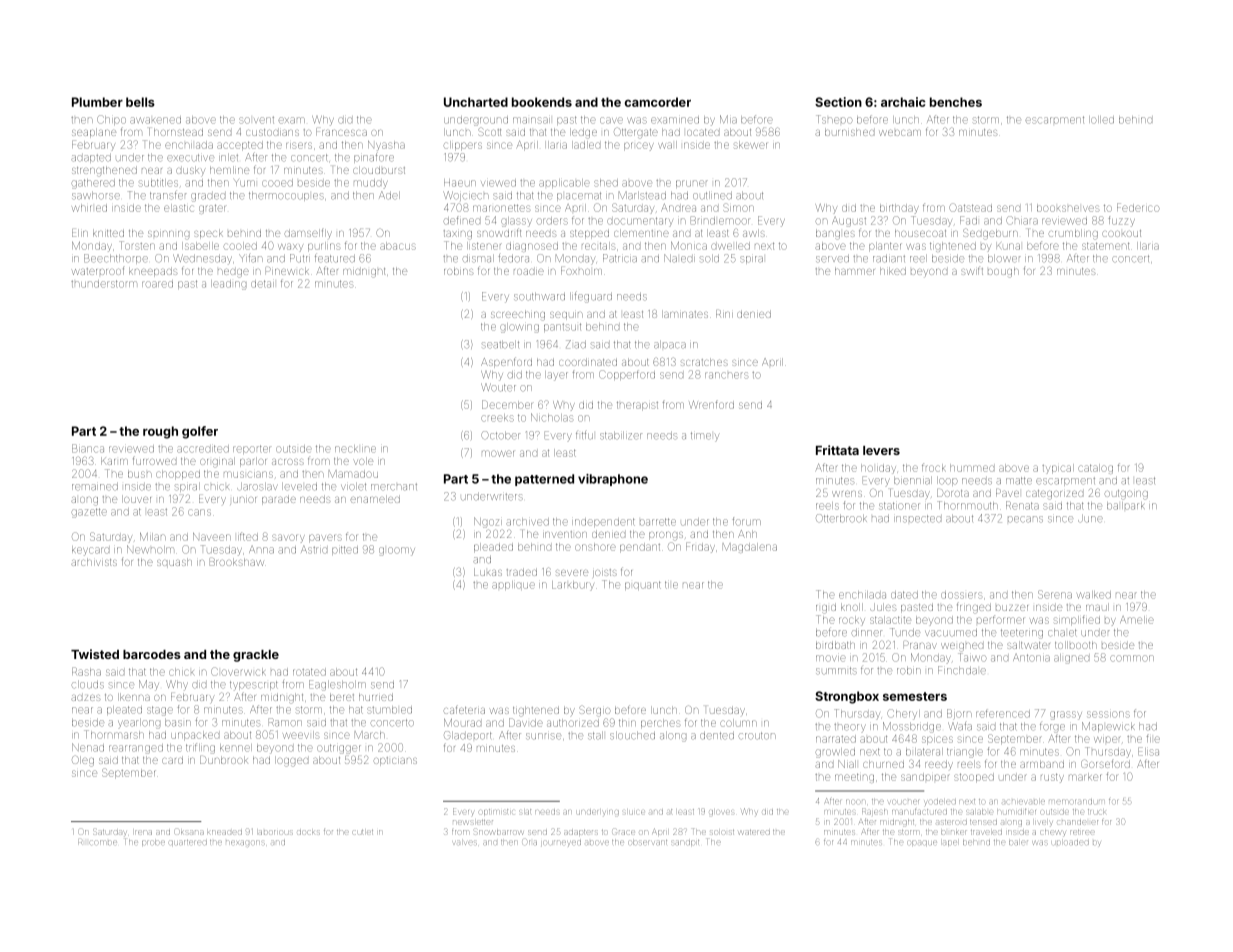 This page has width=1233, height=952. I want to click on gazette, so click(89, 513).
